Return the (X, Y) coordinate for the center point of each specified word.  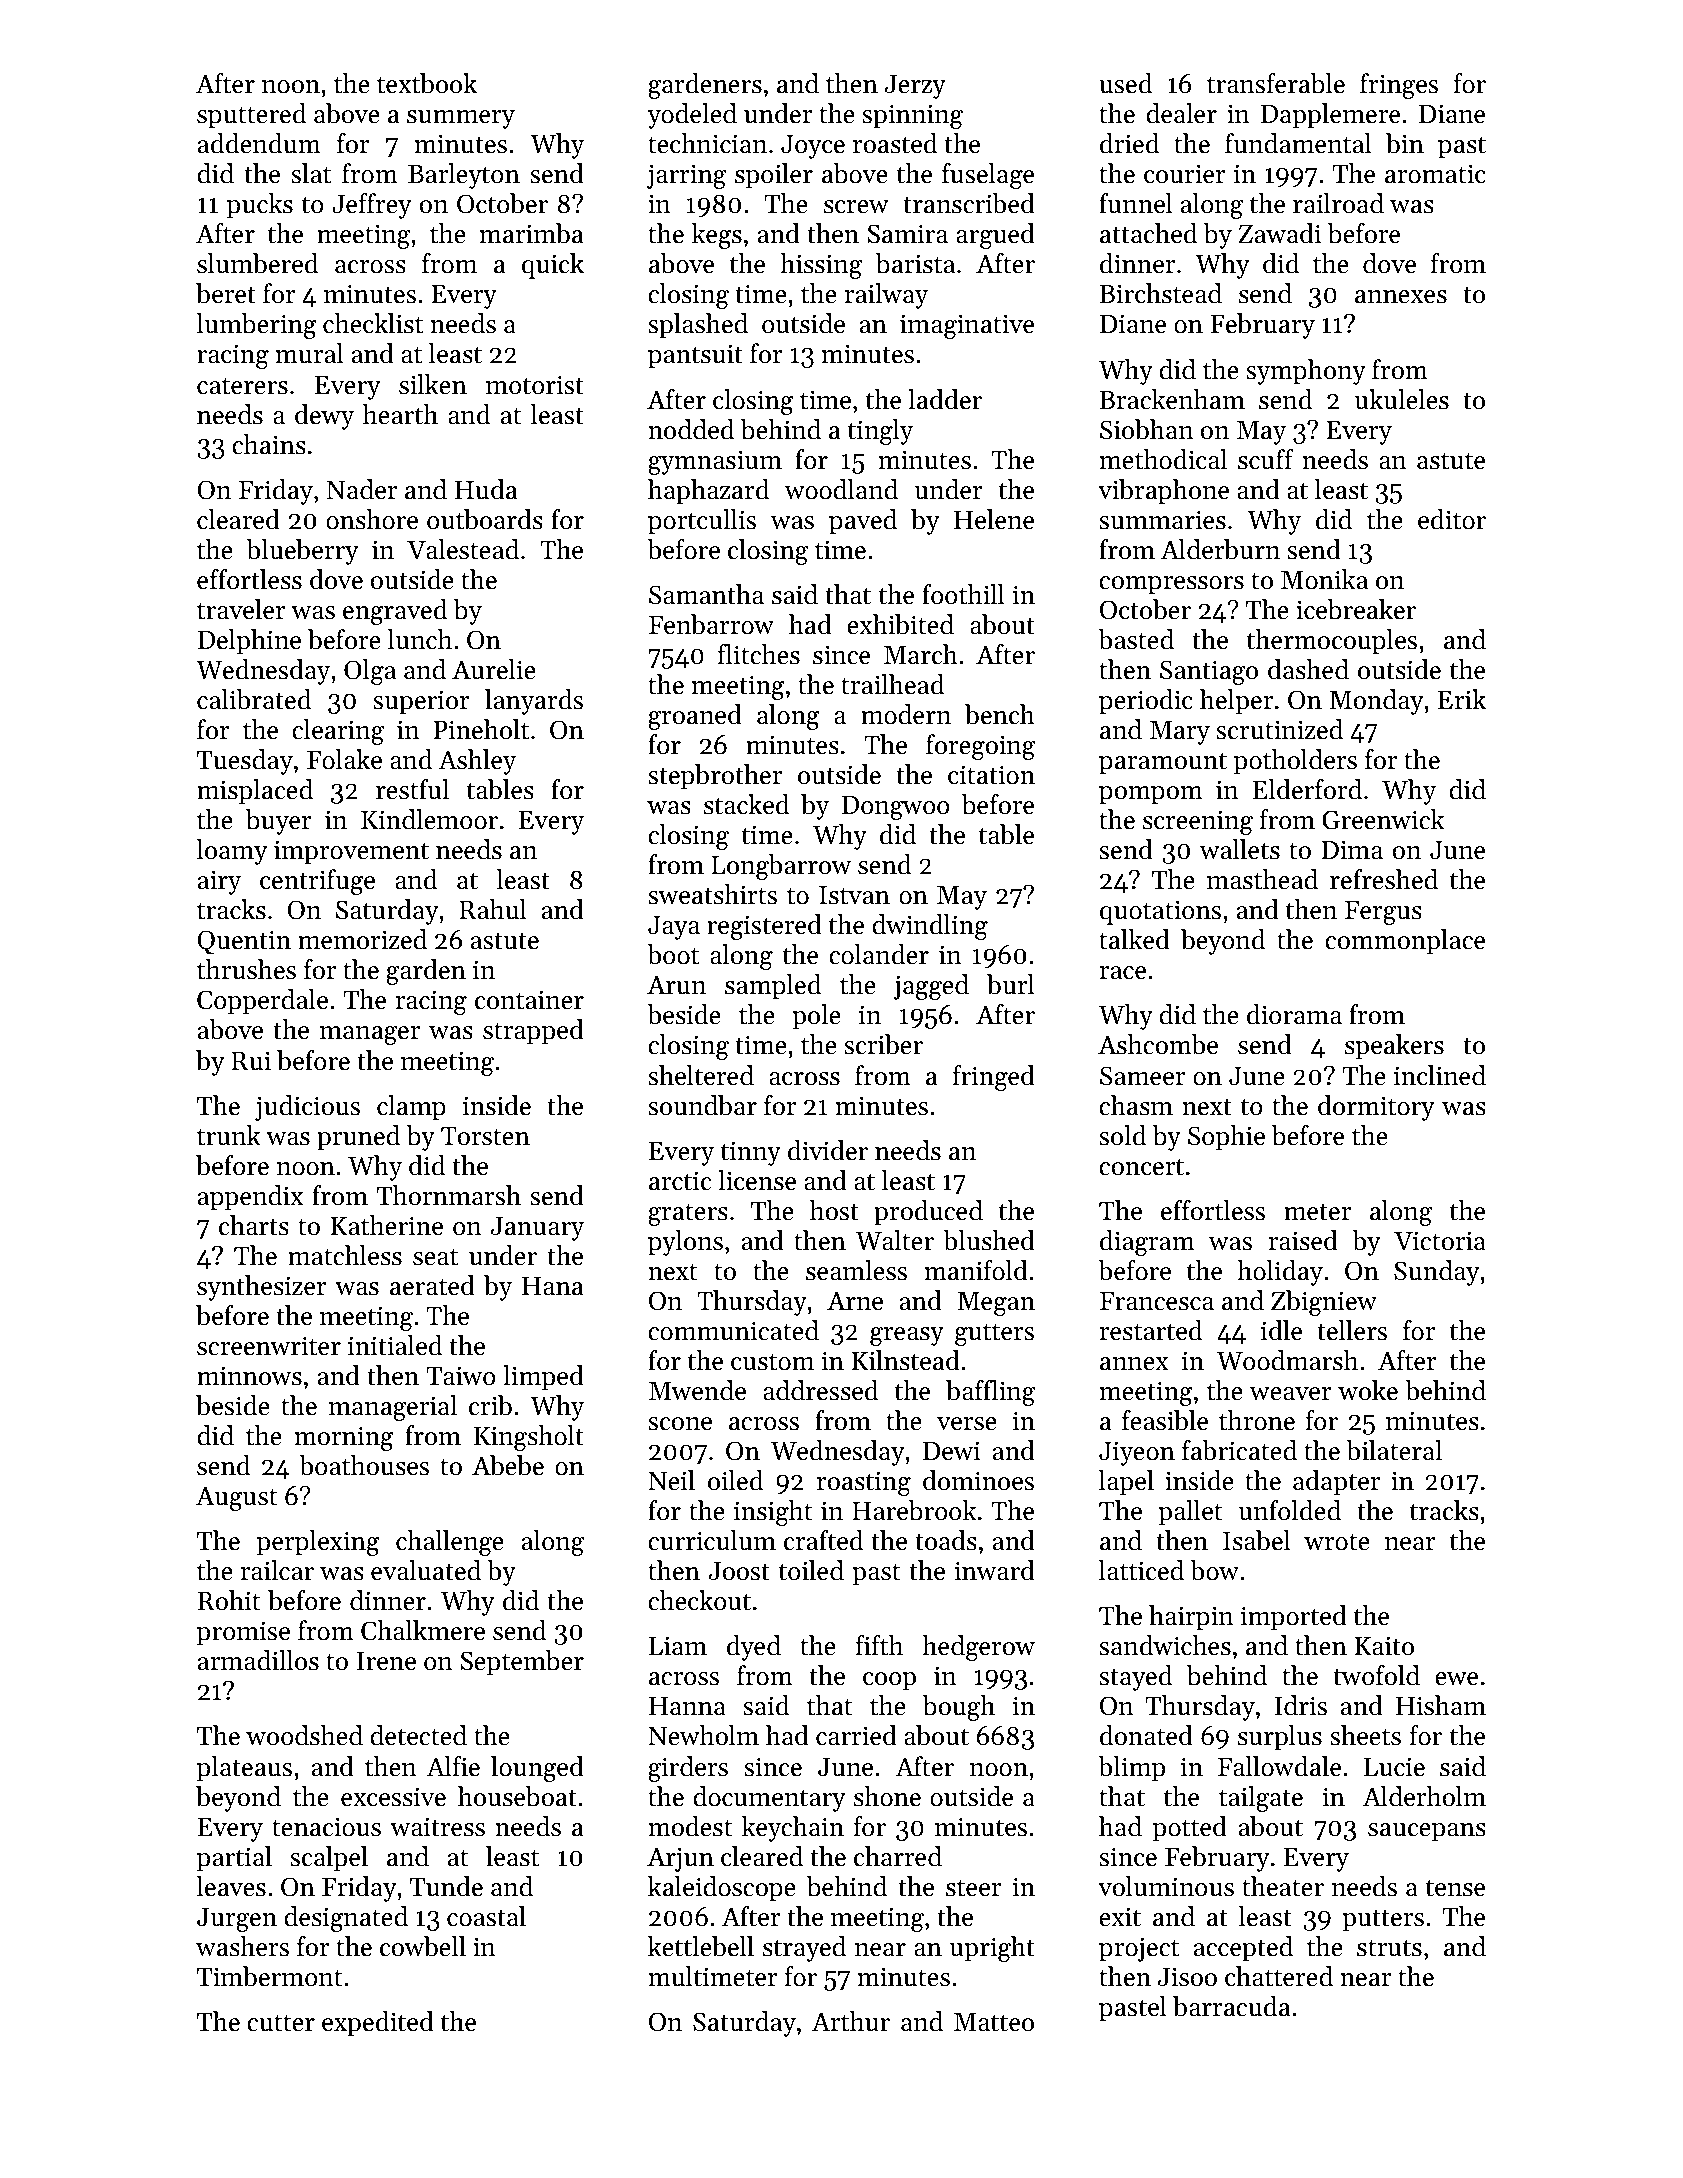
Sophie (1226, 1138)
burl (1010, 984)
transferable (1276, 83)
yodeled (692, 116)
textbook (427, 83)
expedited (378, 2024)
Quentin (244, 942)
